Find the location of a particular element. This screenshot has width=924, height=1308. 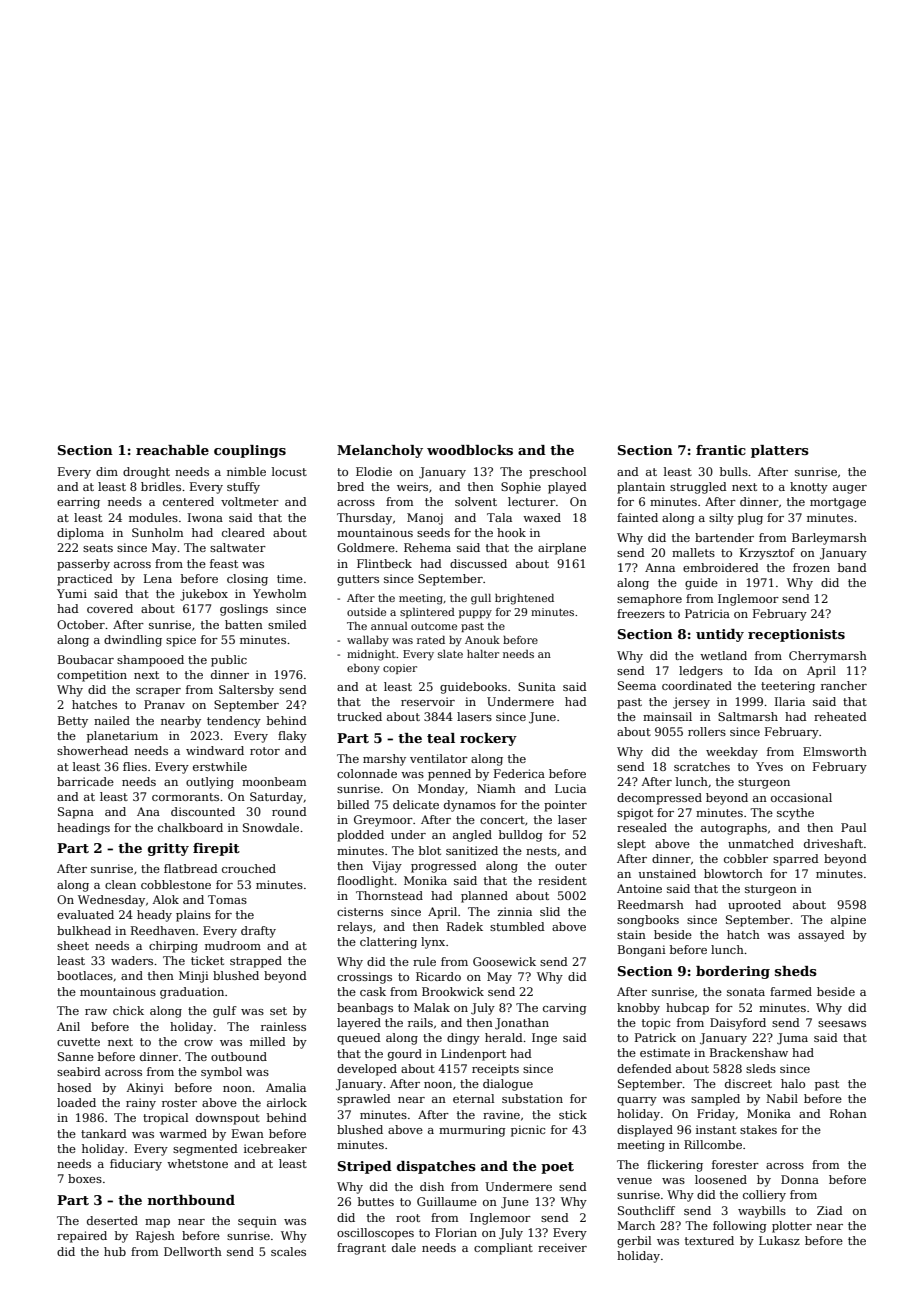

dingy is located at coordinates (463, 1039).
